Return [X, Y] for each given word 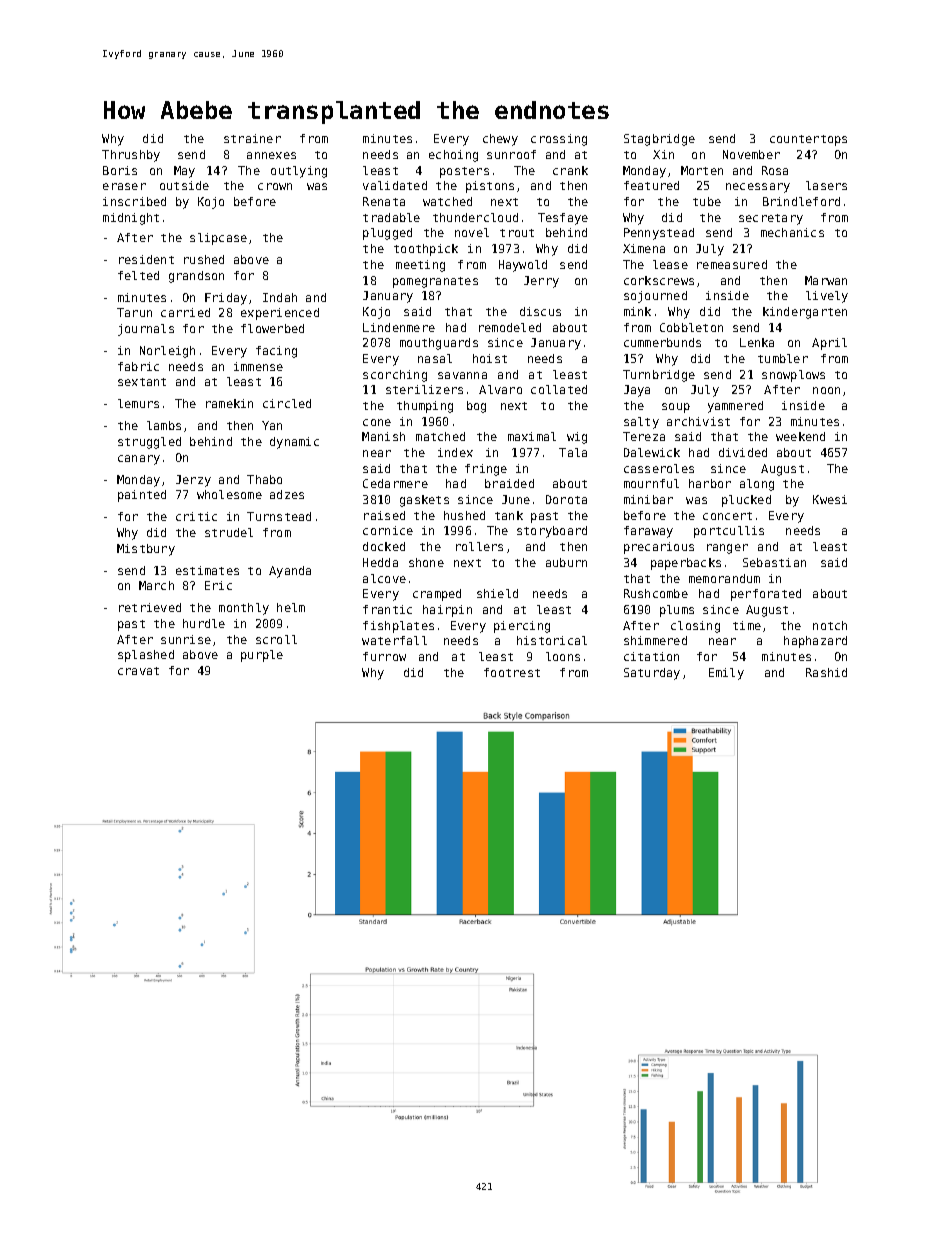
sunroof [511, 154]
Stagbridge [659, 140]
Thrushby [131, 156]
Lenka [757, 342]
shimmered [655, 640]
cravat [138, 671]
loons [563, 656]
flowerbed [272, 328]
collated [559, 389]
